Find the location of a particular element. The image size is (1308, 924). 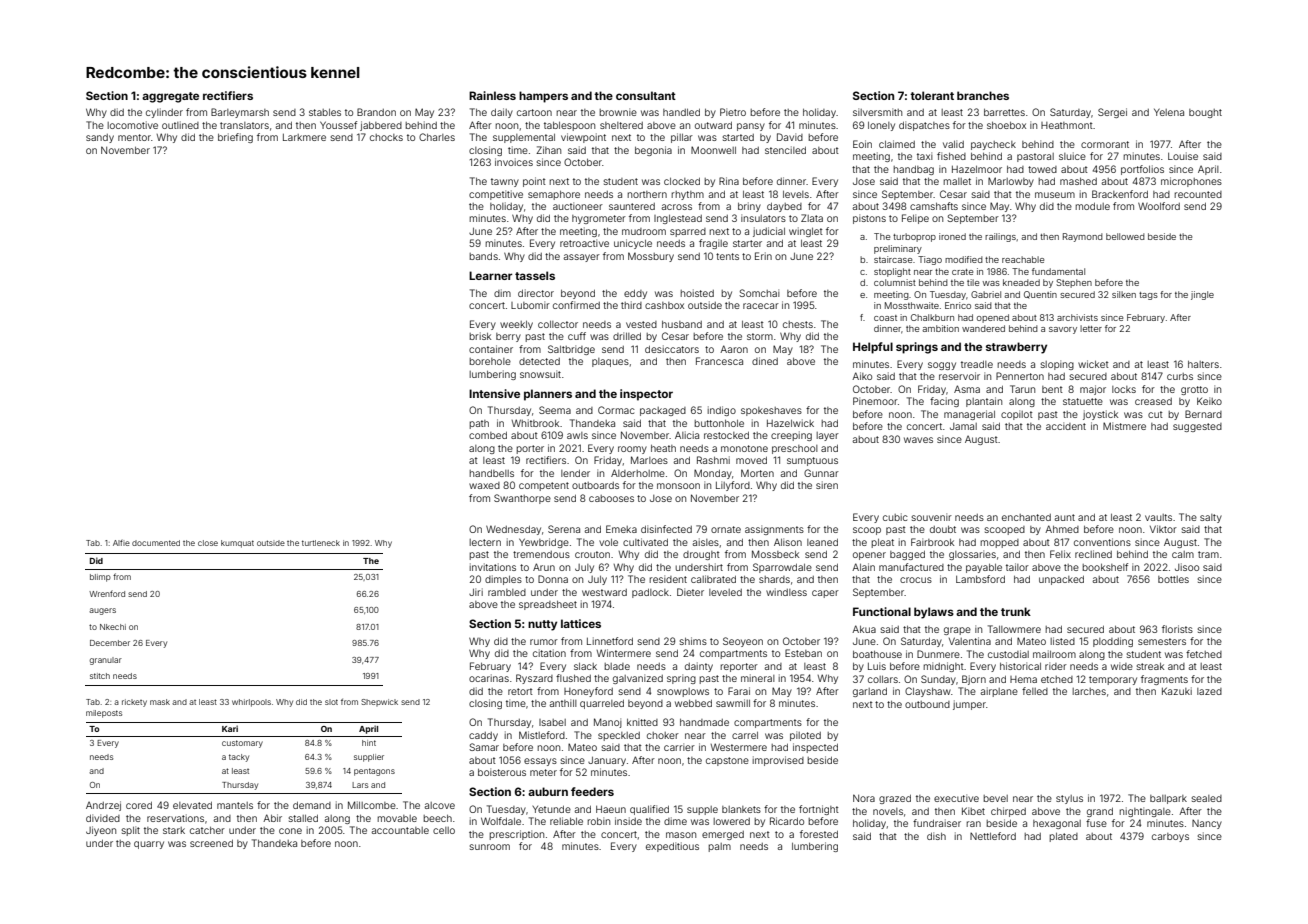

lattices is located at coordinates (581, 623).
